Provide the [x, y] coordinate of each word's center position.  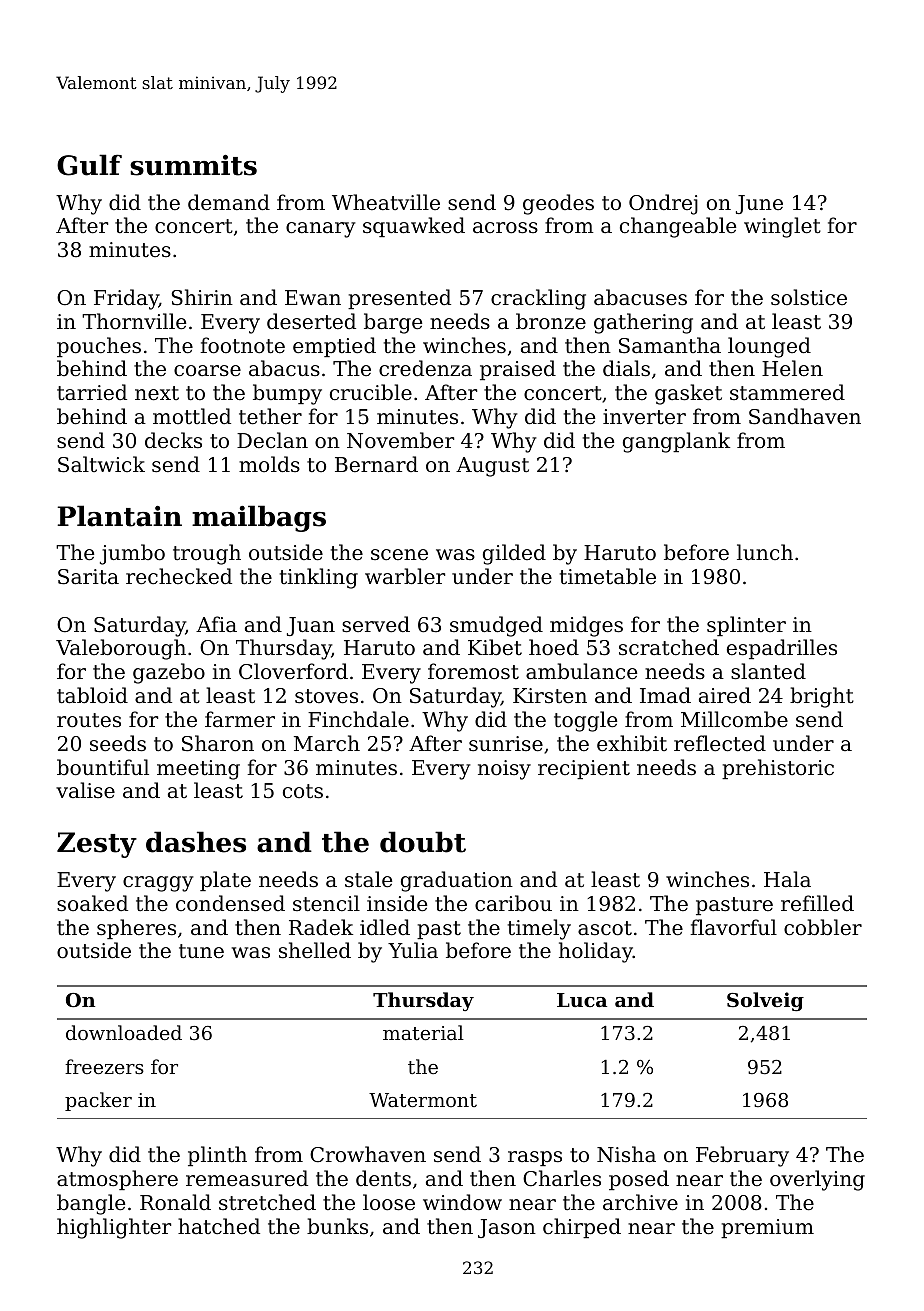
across [505, 228]
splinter [746, 626]
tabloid [92, 695]
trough [207, 554]
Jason [507, 1228]
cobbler [823, 927]
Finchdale [358, 719]
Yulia [413, 950]
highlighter [114, 1228]
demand [229, 202]
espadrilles [782, 649]
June [759, 204]
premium [767, 1228]
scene [399, 554]
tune [201, 951]
